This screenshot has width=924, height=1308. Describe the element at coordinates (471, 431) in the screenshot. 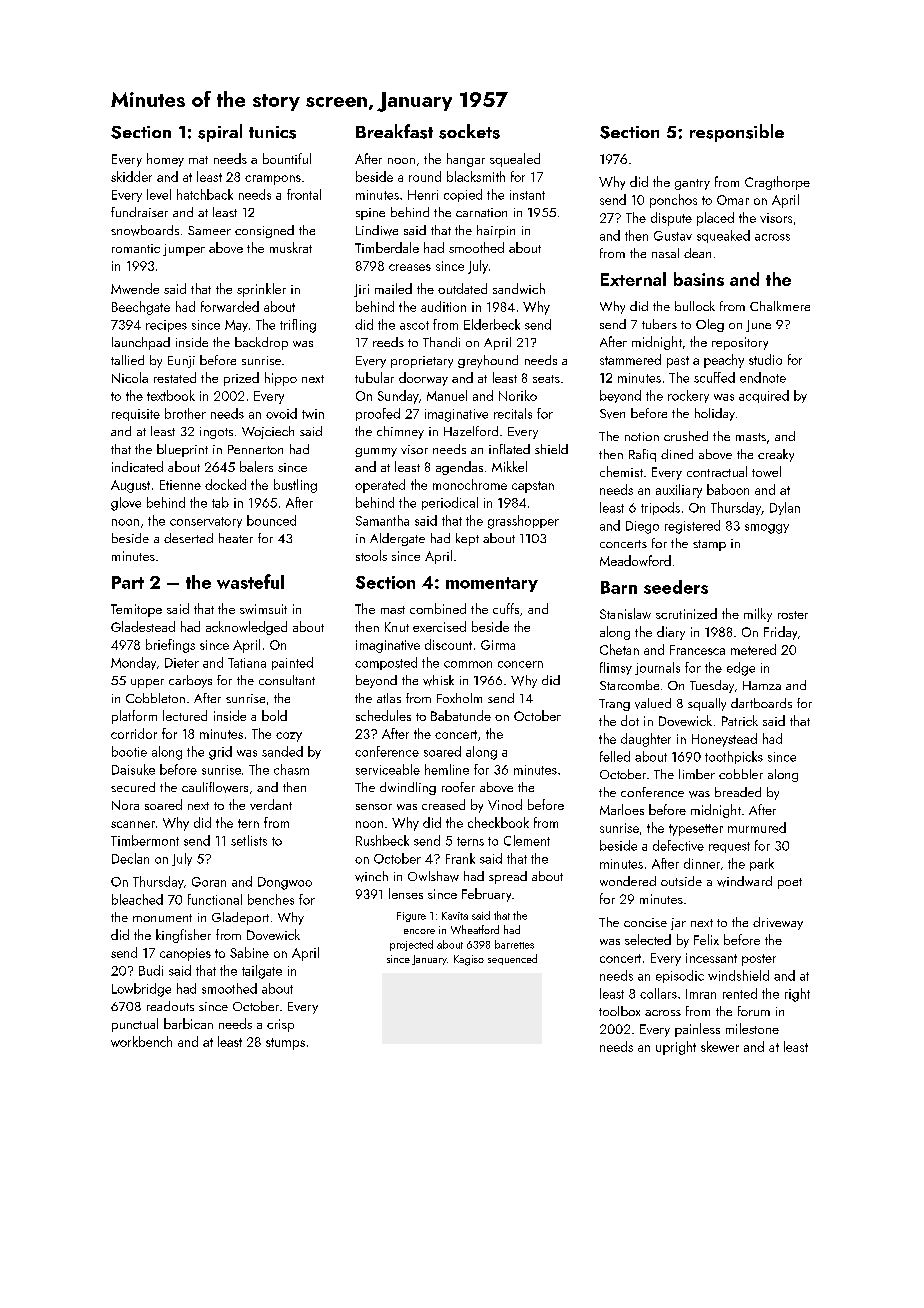

I see `Hazelford` at that location.
